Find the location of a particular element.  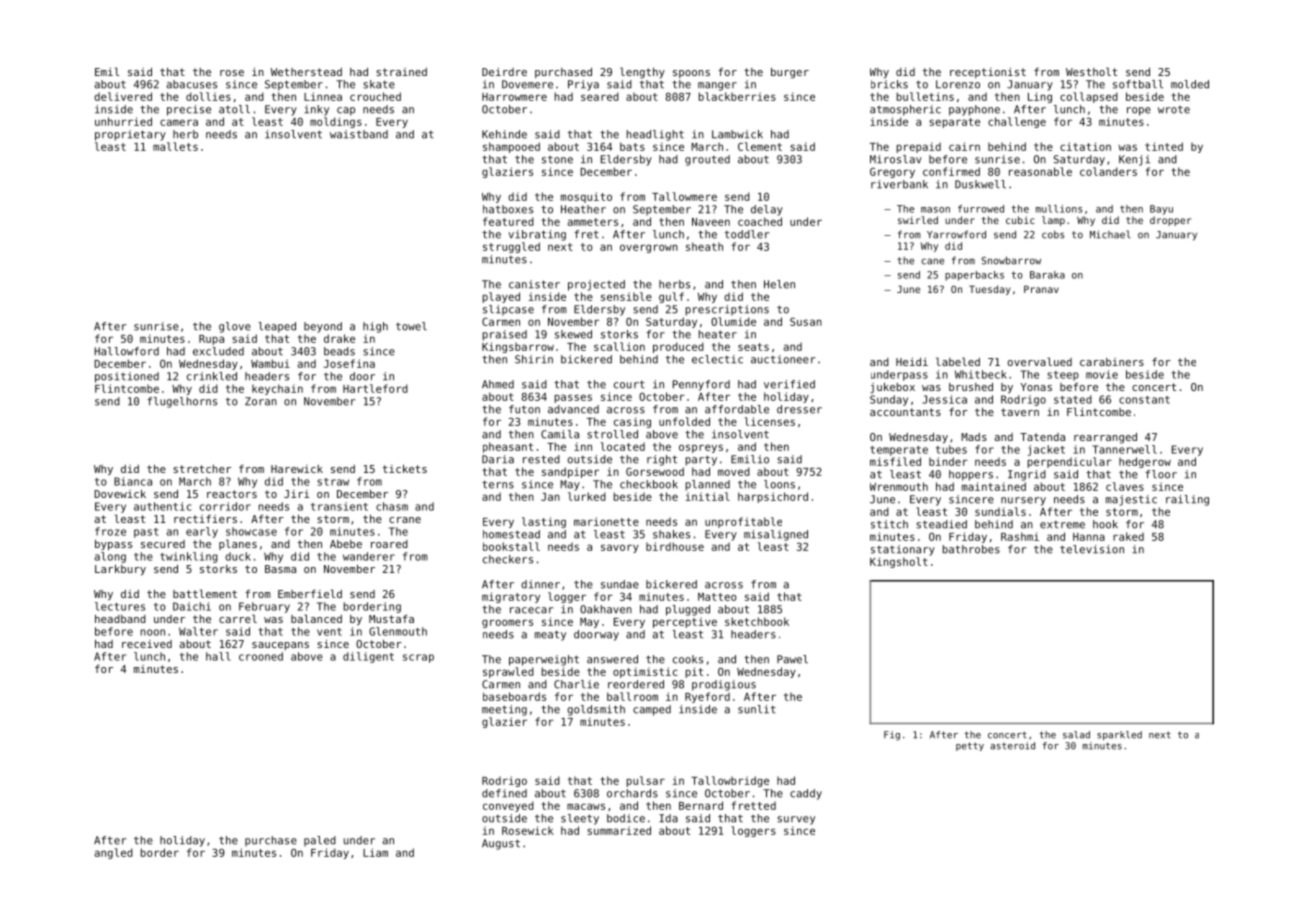

Bianca is located at coordinates (133, 481).
